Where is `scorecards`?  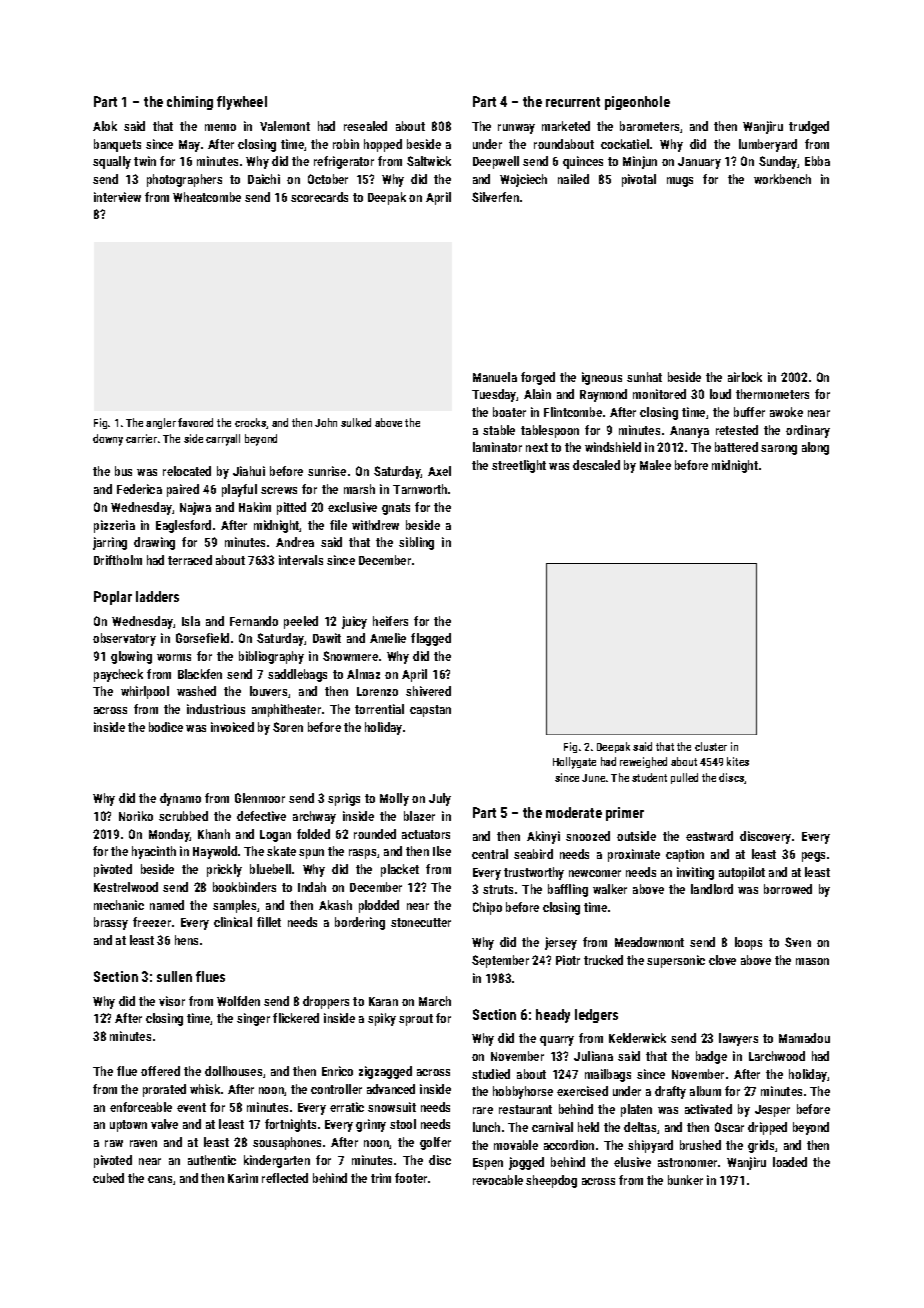 scorecards is located at coordinates (319, 197).
